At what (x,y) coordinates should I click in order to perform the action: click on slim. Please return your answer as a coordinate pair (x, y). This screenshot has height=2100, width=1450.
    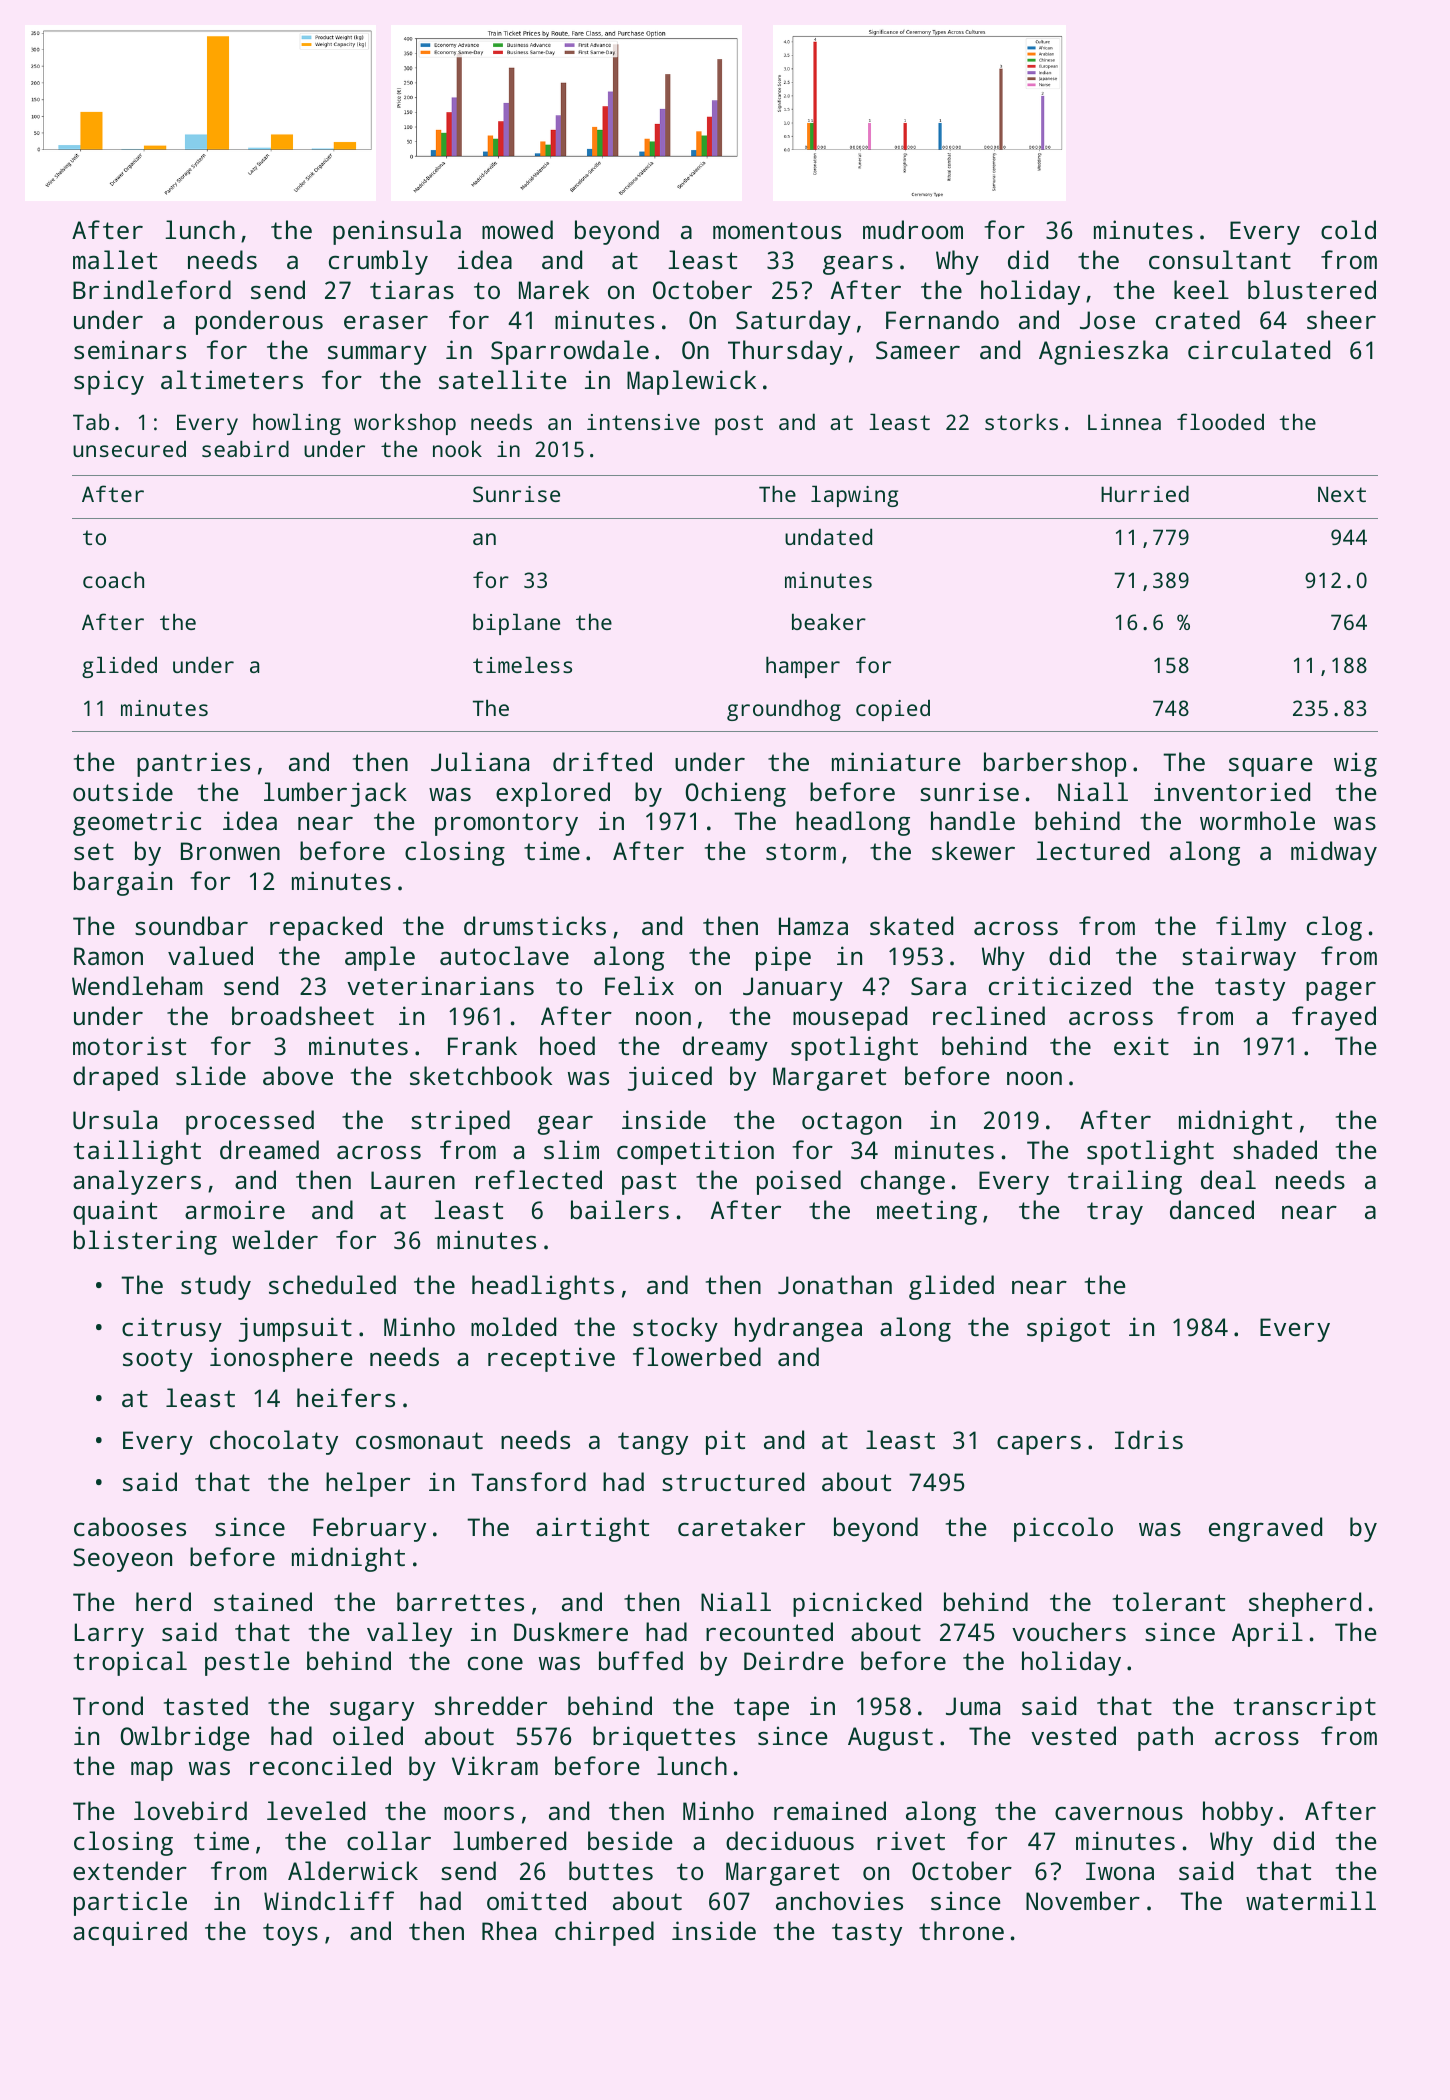
    Looking at the image, I should click on (571, 1149).
